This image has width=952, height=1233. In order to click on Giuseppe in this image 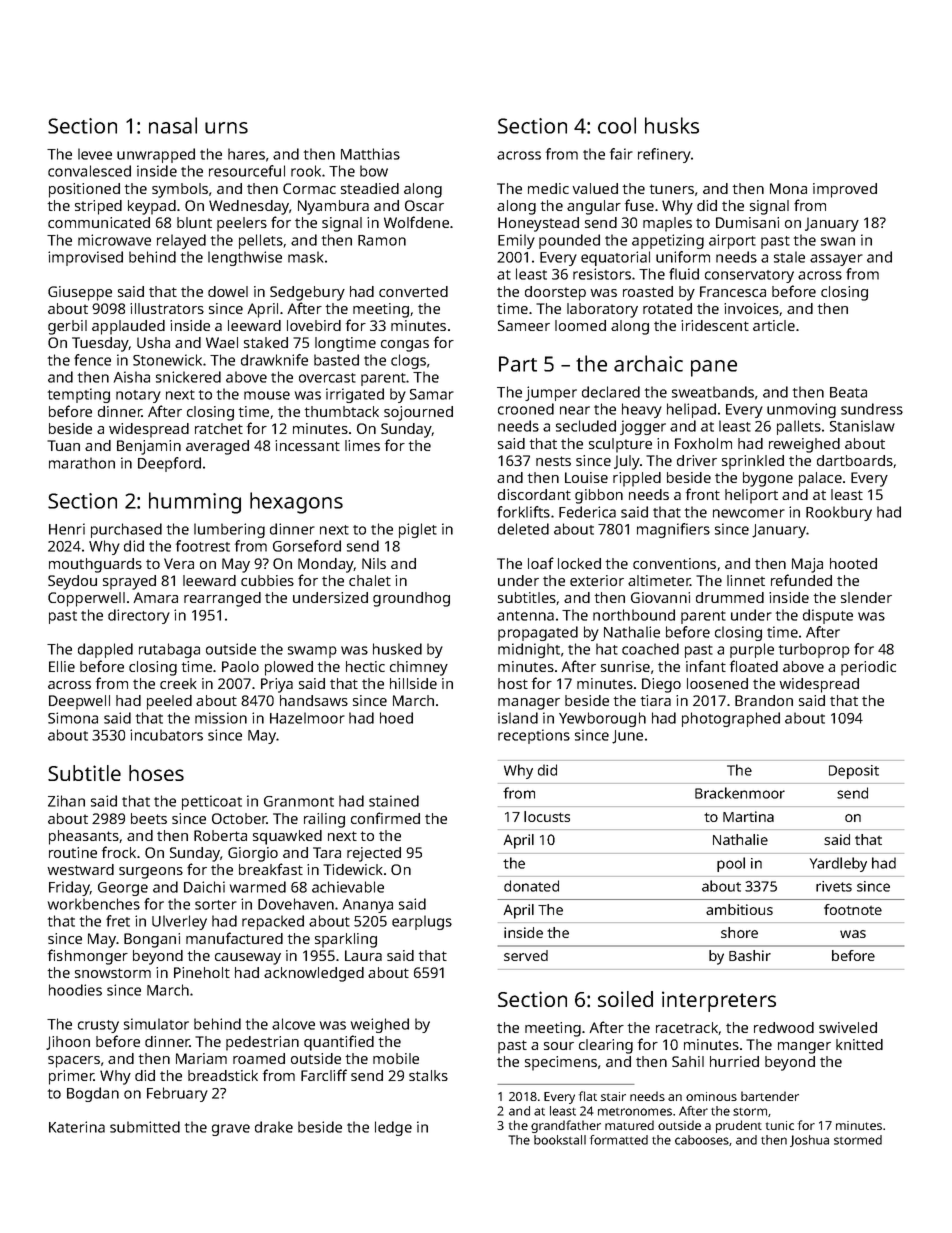, I will do `click(80, 293)`.
